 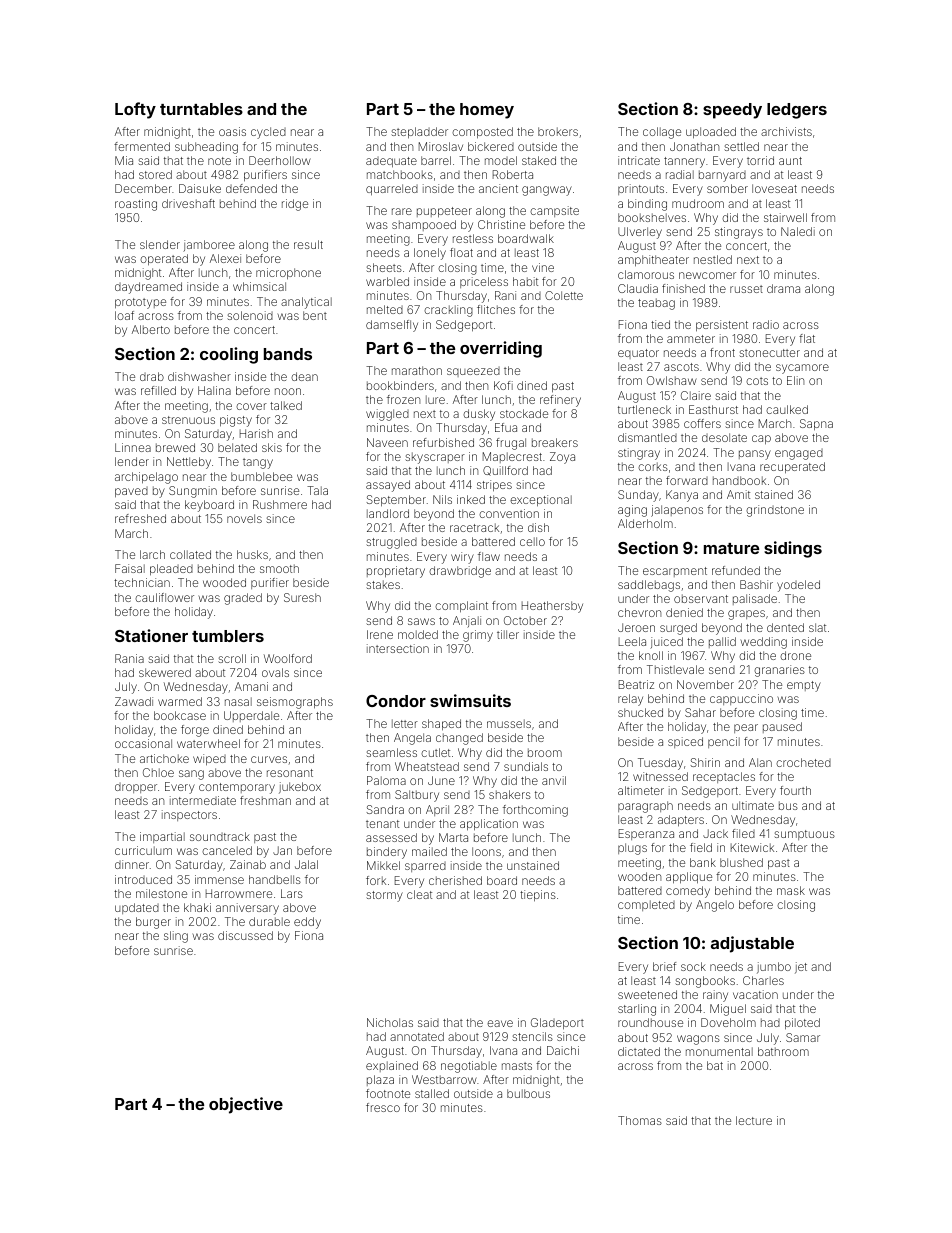 I want to click on turntables, so click(x=201, y=109).
